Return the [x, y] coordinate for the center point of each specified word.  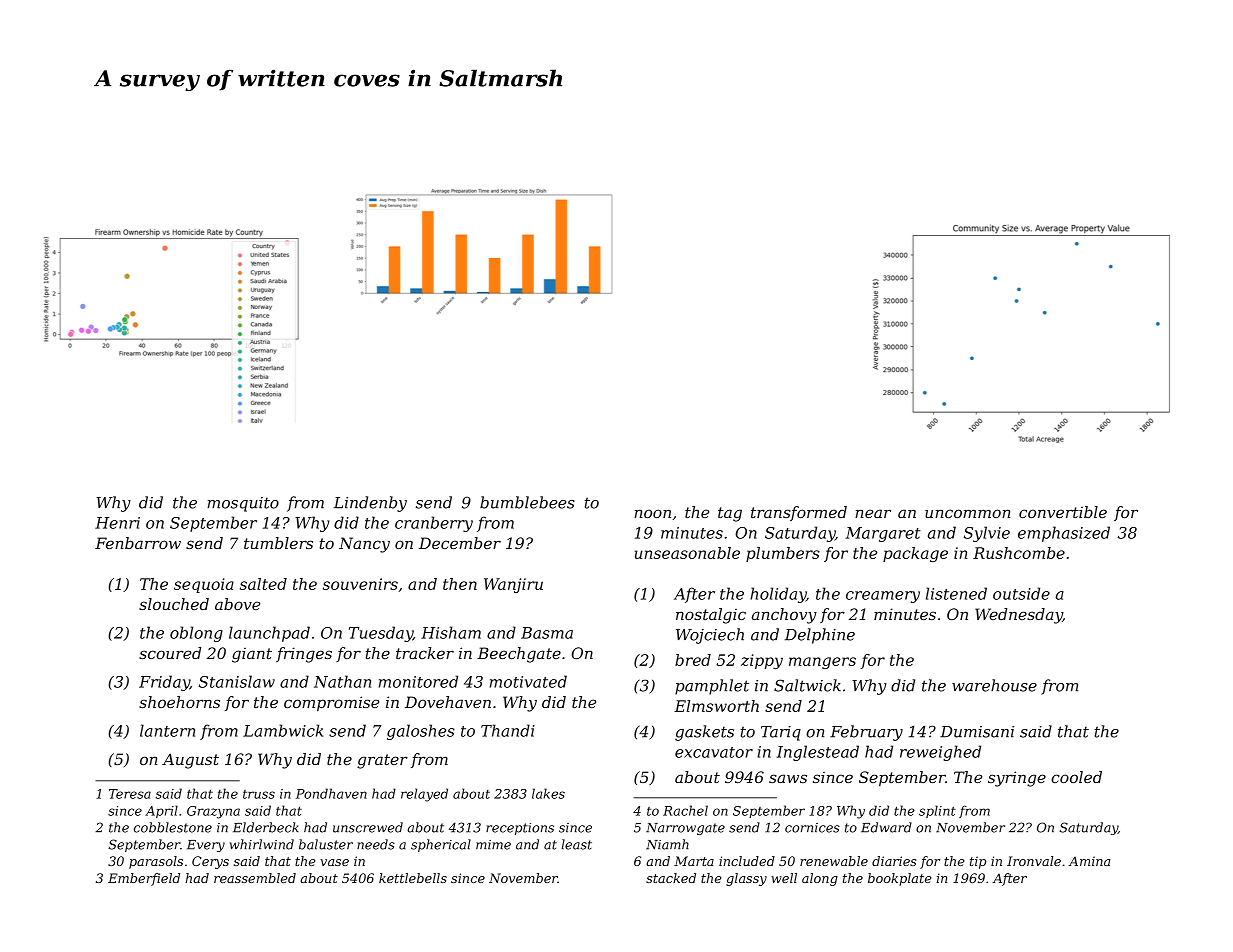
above [237, 604]
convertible [1063, 512]
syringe [1017, 779]
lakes [548, 793]
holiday [778, 595]
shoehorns [179, 702]
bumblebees [527, 502]
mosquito [243, 504]
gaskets [704, 733]
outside [1021, 593]
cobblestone [173, 827]
